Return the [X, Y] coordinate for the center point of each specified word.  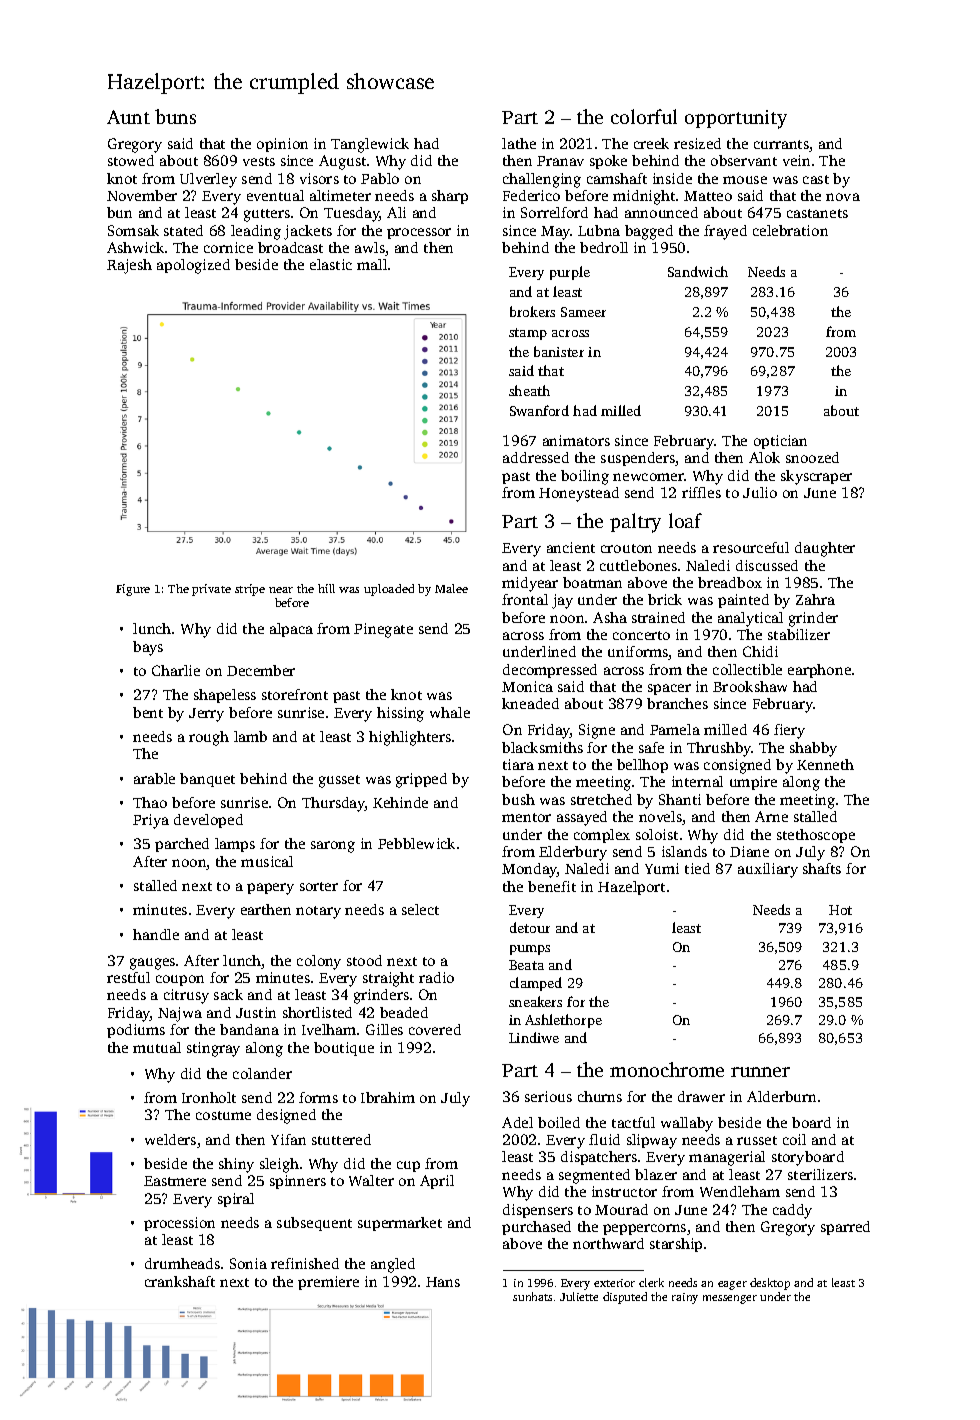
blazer [656, 1174]
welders [170, 1139]
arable [154, 778]
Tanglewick [370, 145]
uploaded [389, 590]
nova [843, 197]
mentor [526, 817]
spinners [298, 1182]
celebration [790, 230]
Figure [133, 590]
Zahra [815, 599]
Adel [517, 1122]
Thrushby [719, 749]
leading [256, 232]
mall [372, 264]
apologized [193, 266]
